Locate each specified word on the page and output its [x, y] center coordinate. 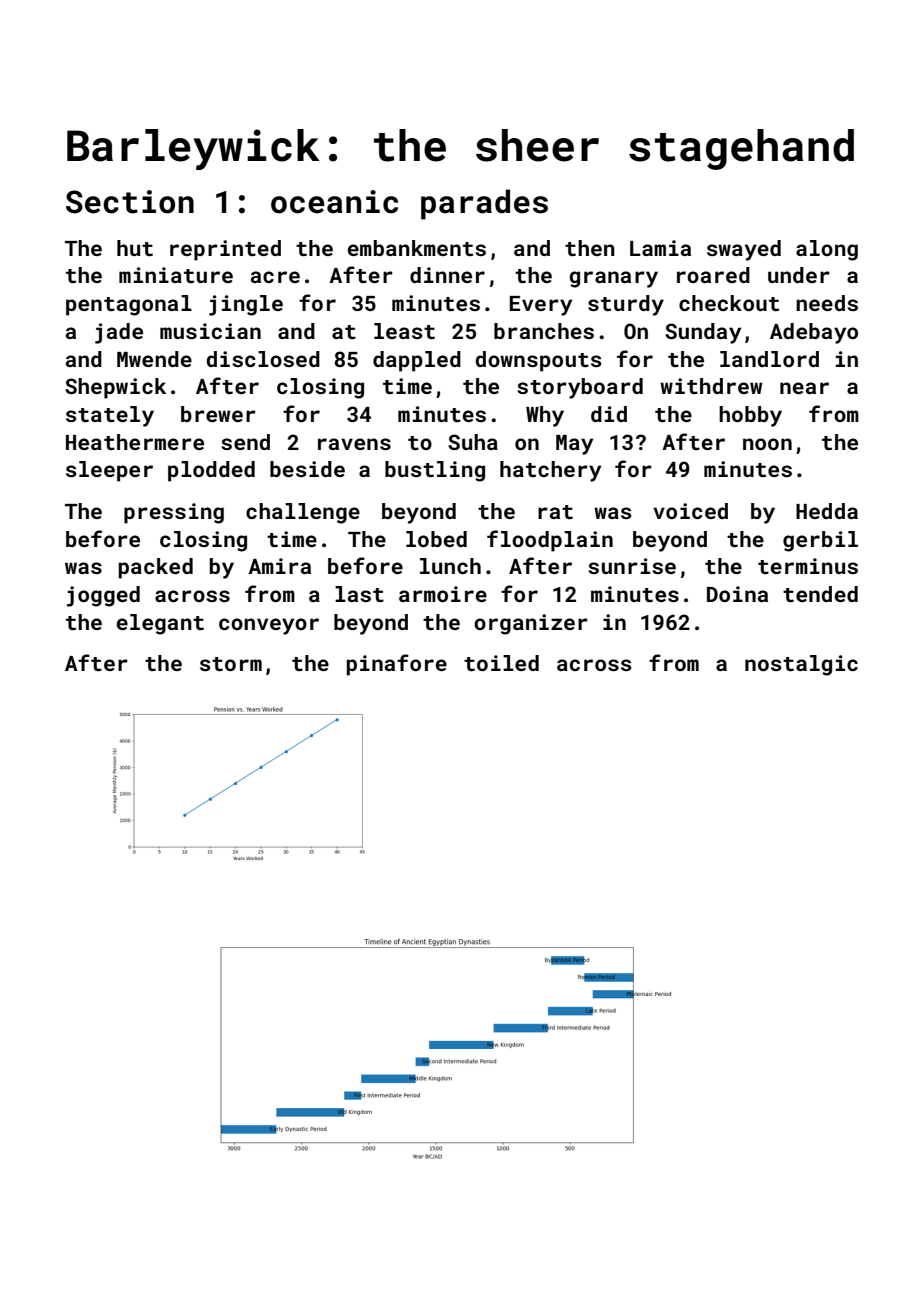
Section [130, 202]
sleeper [109, 471]
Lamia [660, 248]
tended [820, 594]
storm [231, 664]
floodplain [550, 541]
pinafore [396, 665]
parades [484, 204]
